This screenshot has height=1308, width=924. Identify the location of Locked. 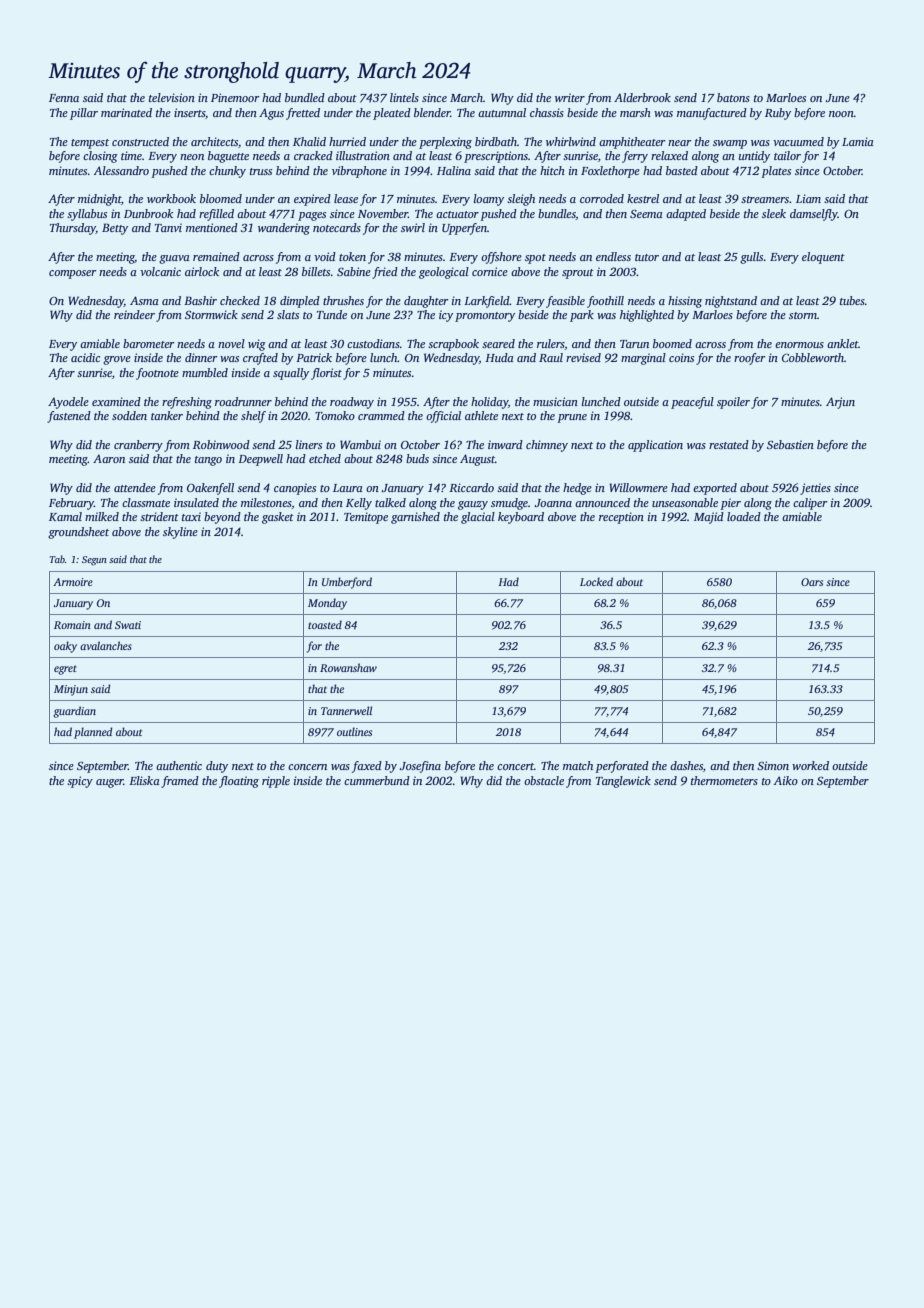
(596, 581).
